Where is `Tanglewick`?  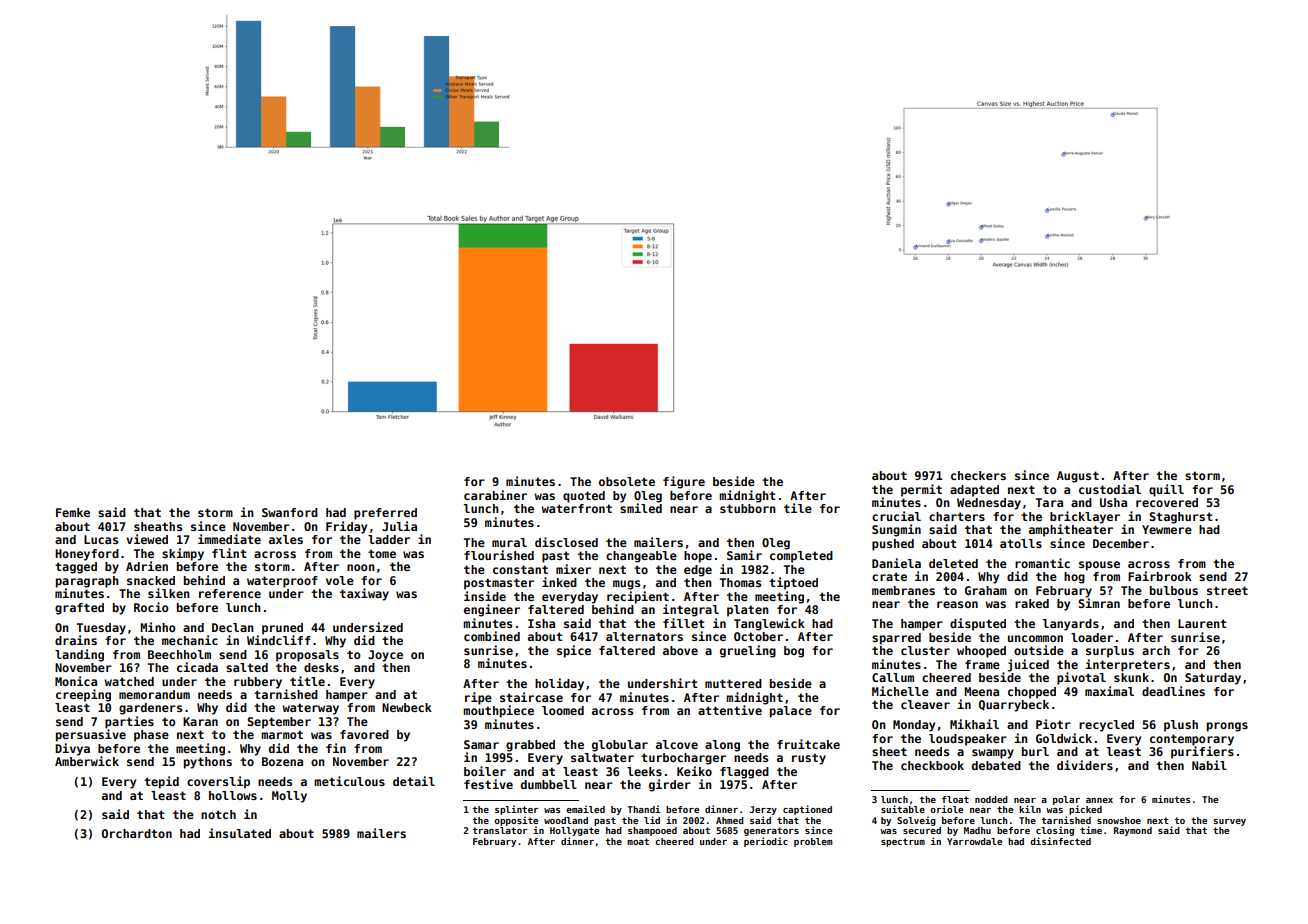
Tanglewick is located at coordinates (769, 624).
